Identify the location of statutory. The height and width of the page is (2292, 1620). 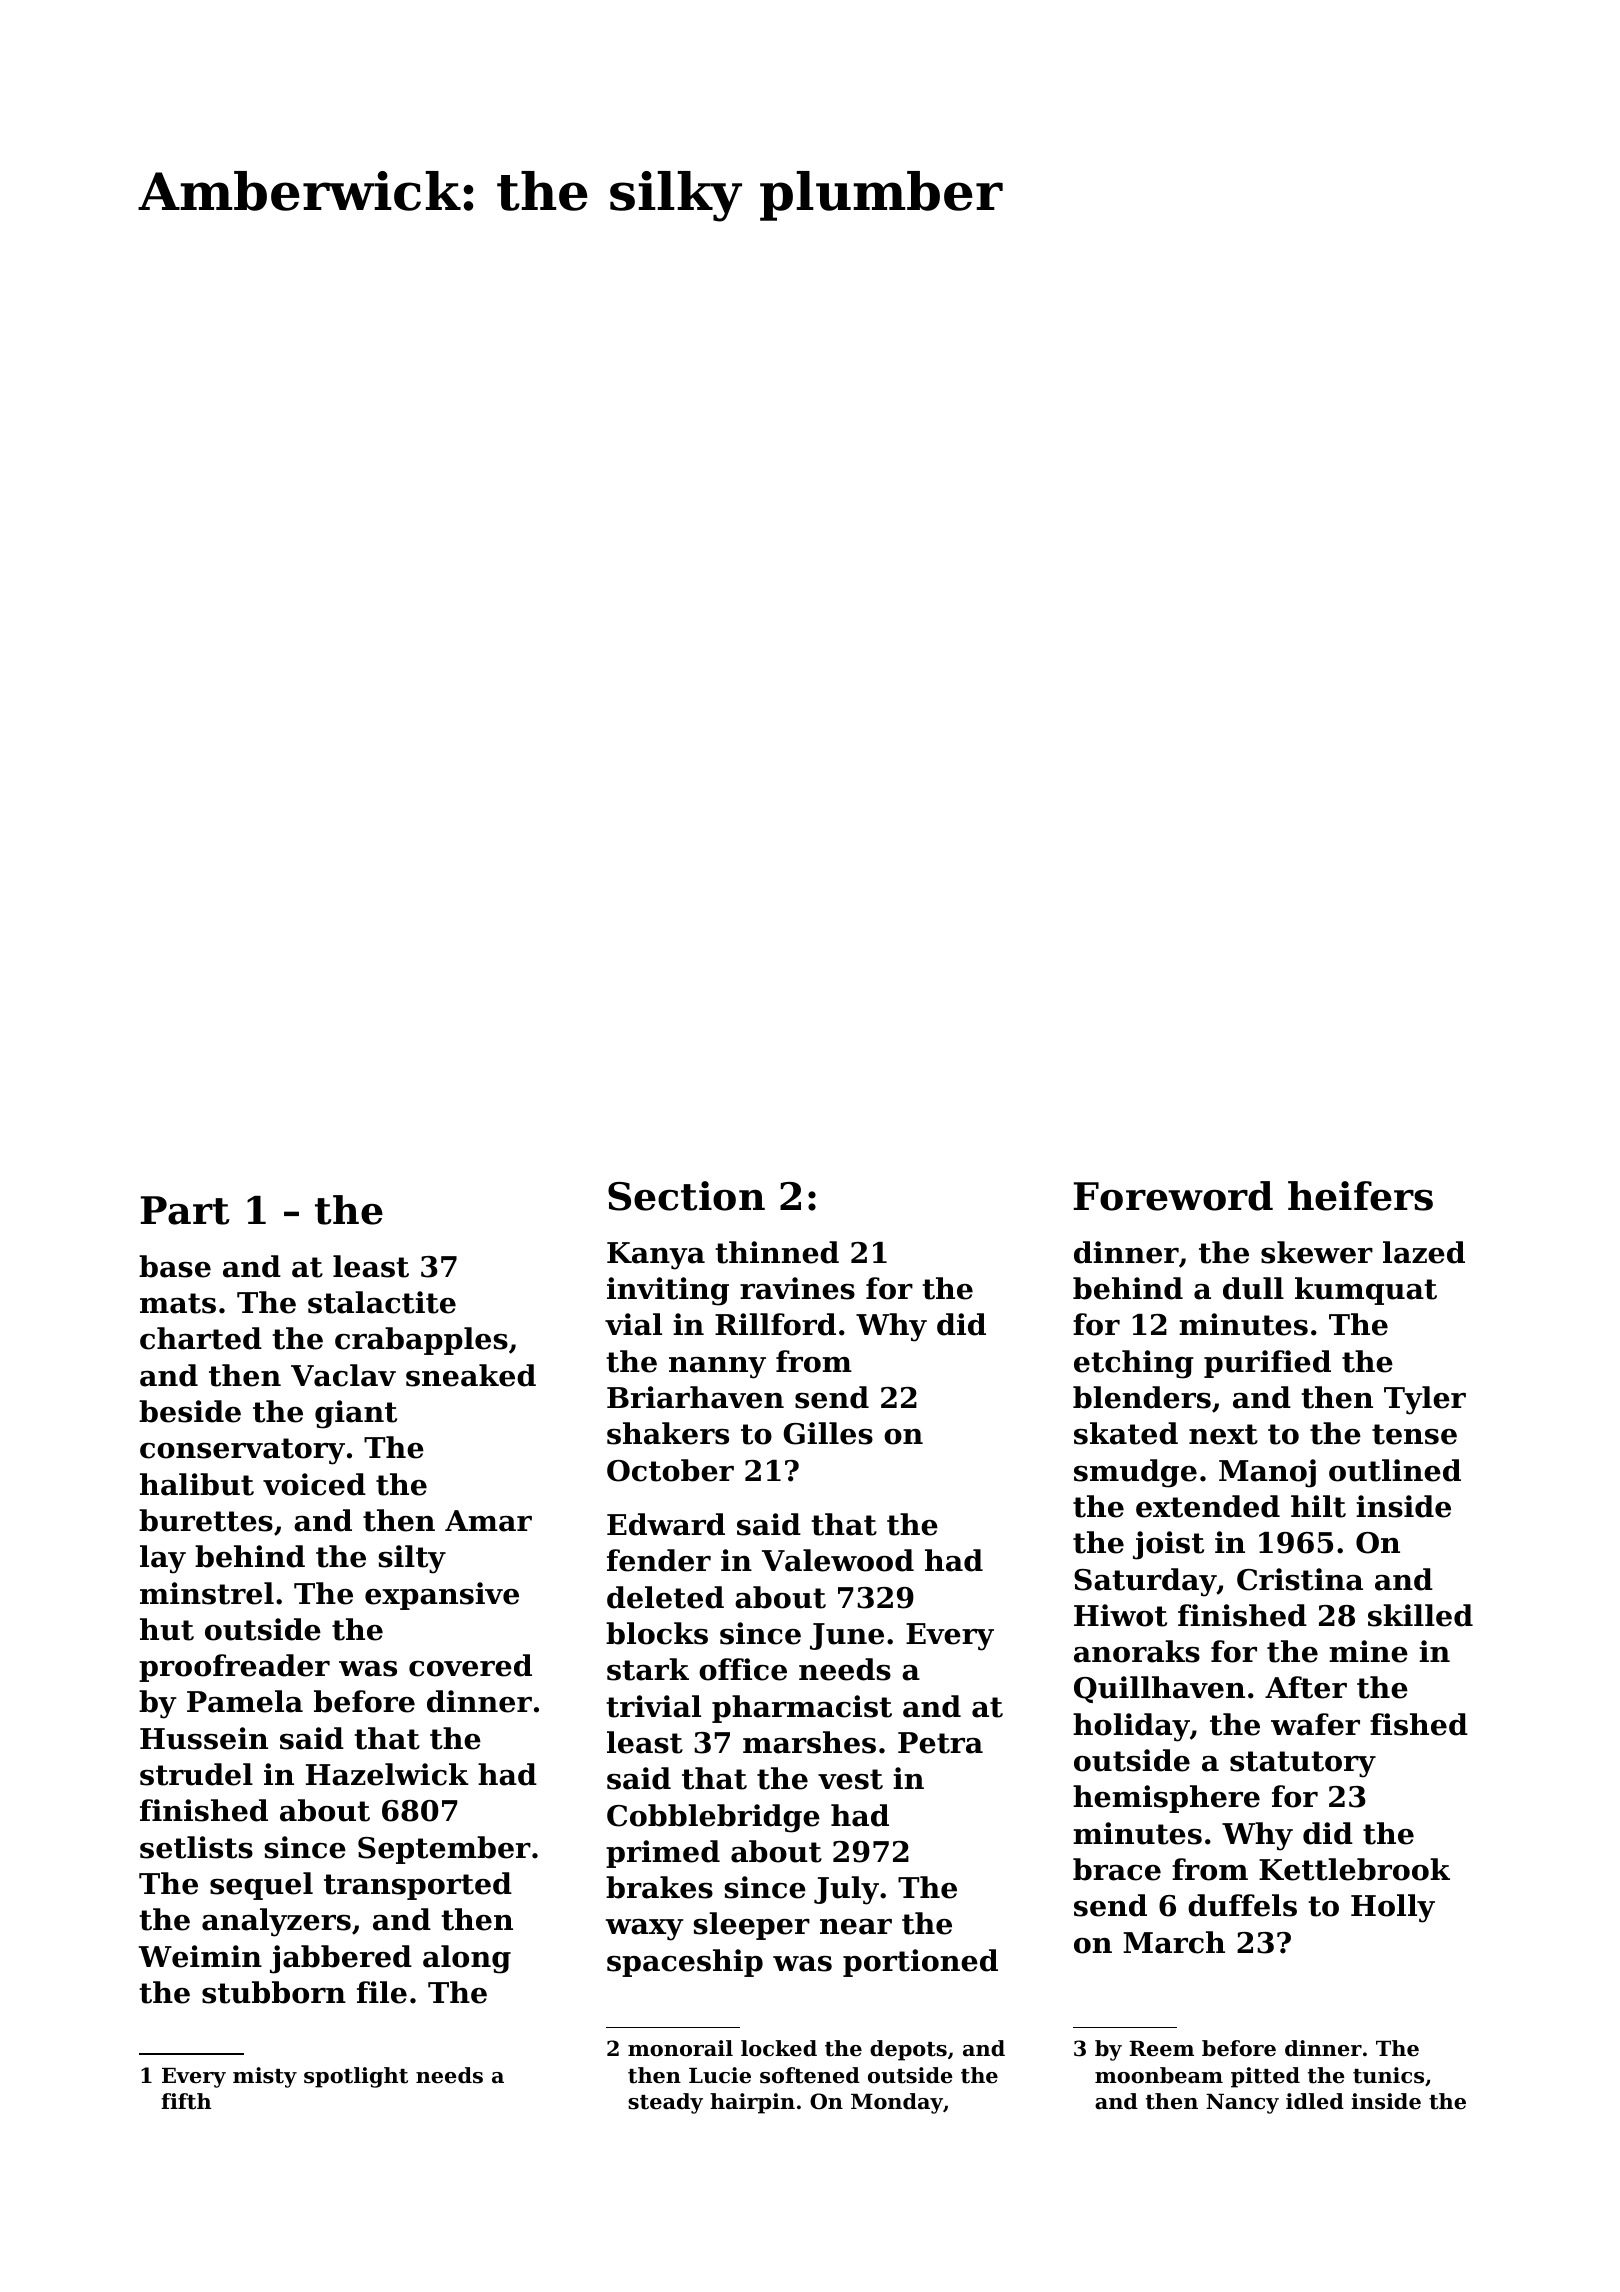
(1303, 1764).
